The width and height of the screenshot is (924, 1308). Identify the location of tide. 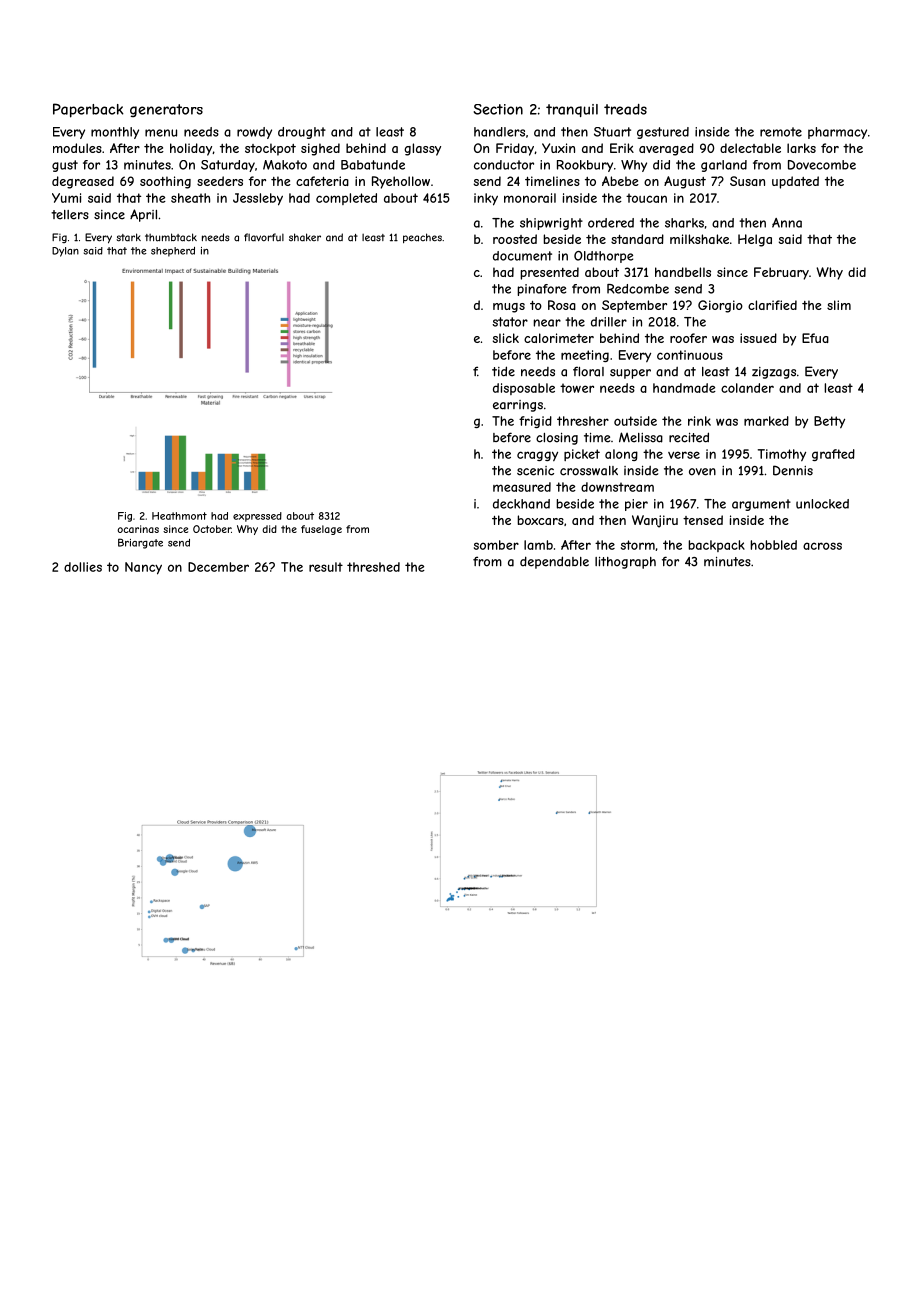
(503, 371).
